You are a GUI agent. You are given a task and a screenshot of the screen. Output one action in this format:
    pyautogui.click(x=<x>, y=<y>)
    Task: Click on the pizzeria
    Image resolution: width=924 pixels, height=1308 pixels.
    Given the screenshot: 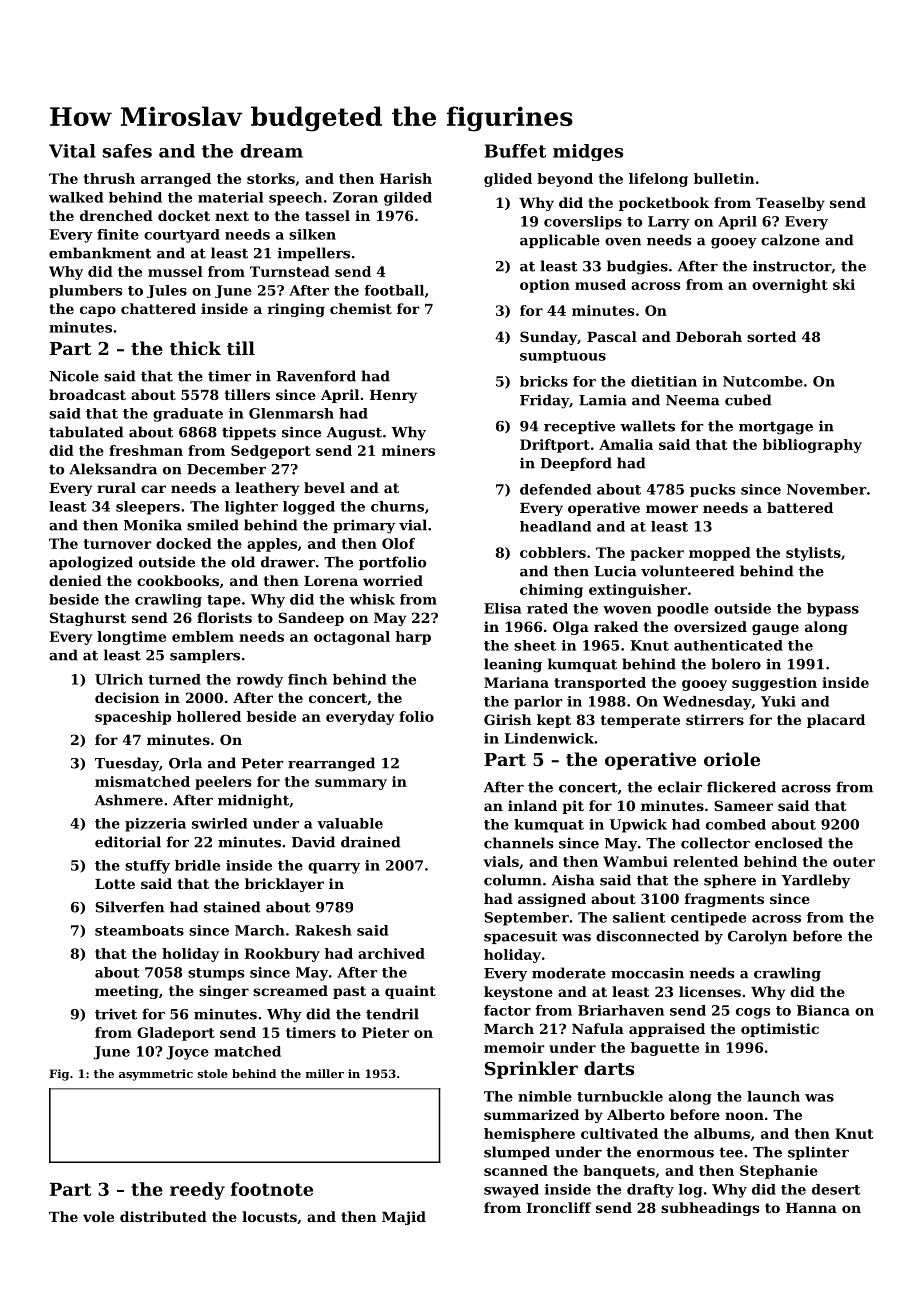 What is the action you would take?
    pyautogui.click(x=155, y=825)
